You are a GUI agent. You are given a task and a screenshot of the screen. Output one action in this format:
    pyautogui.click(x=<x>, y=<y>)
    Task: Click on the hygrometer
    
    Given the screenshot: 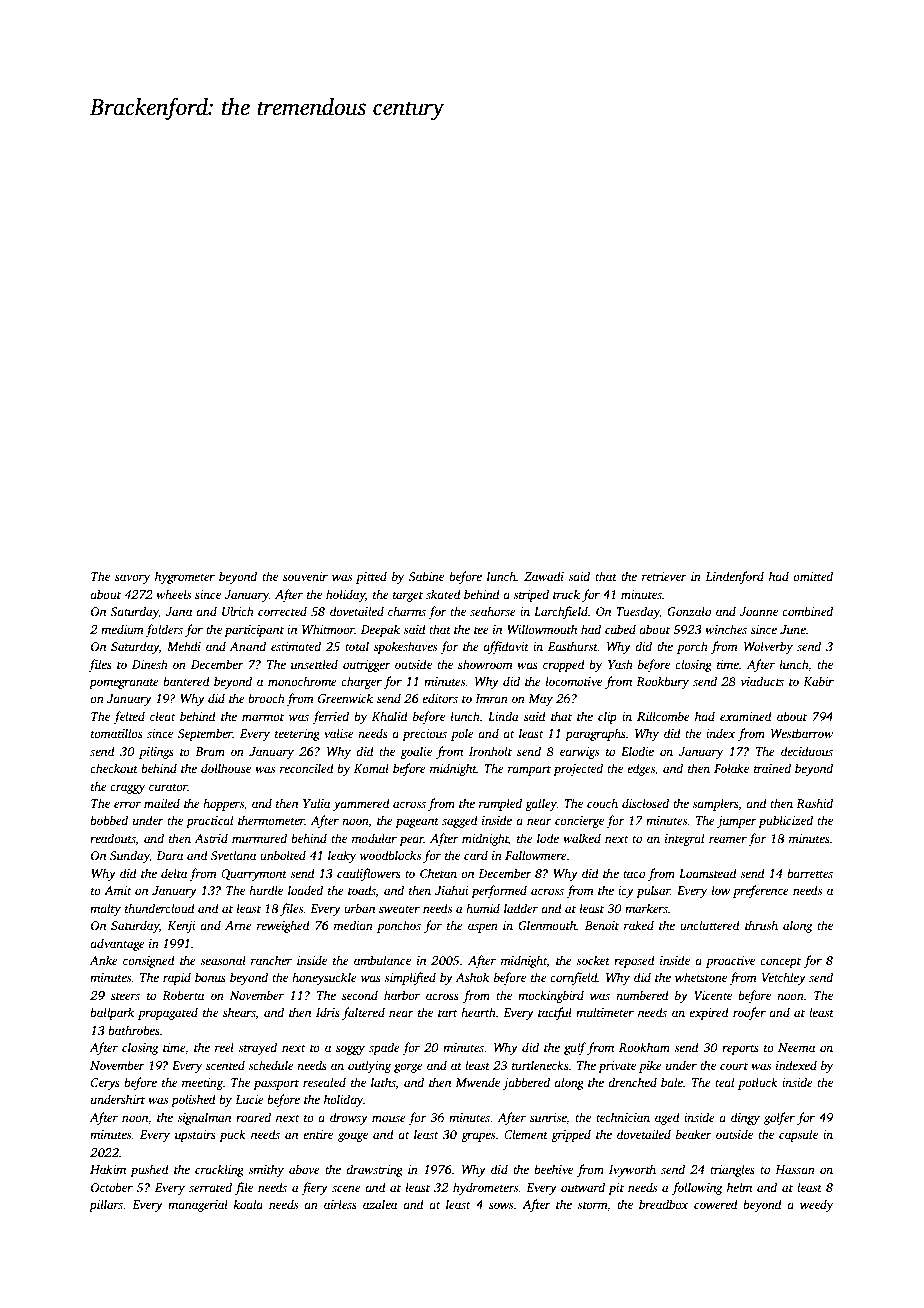 What is the action you would take?
    pyautogui.click(x=185, y=577)
